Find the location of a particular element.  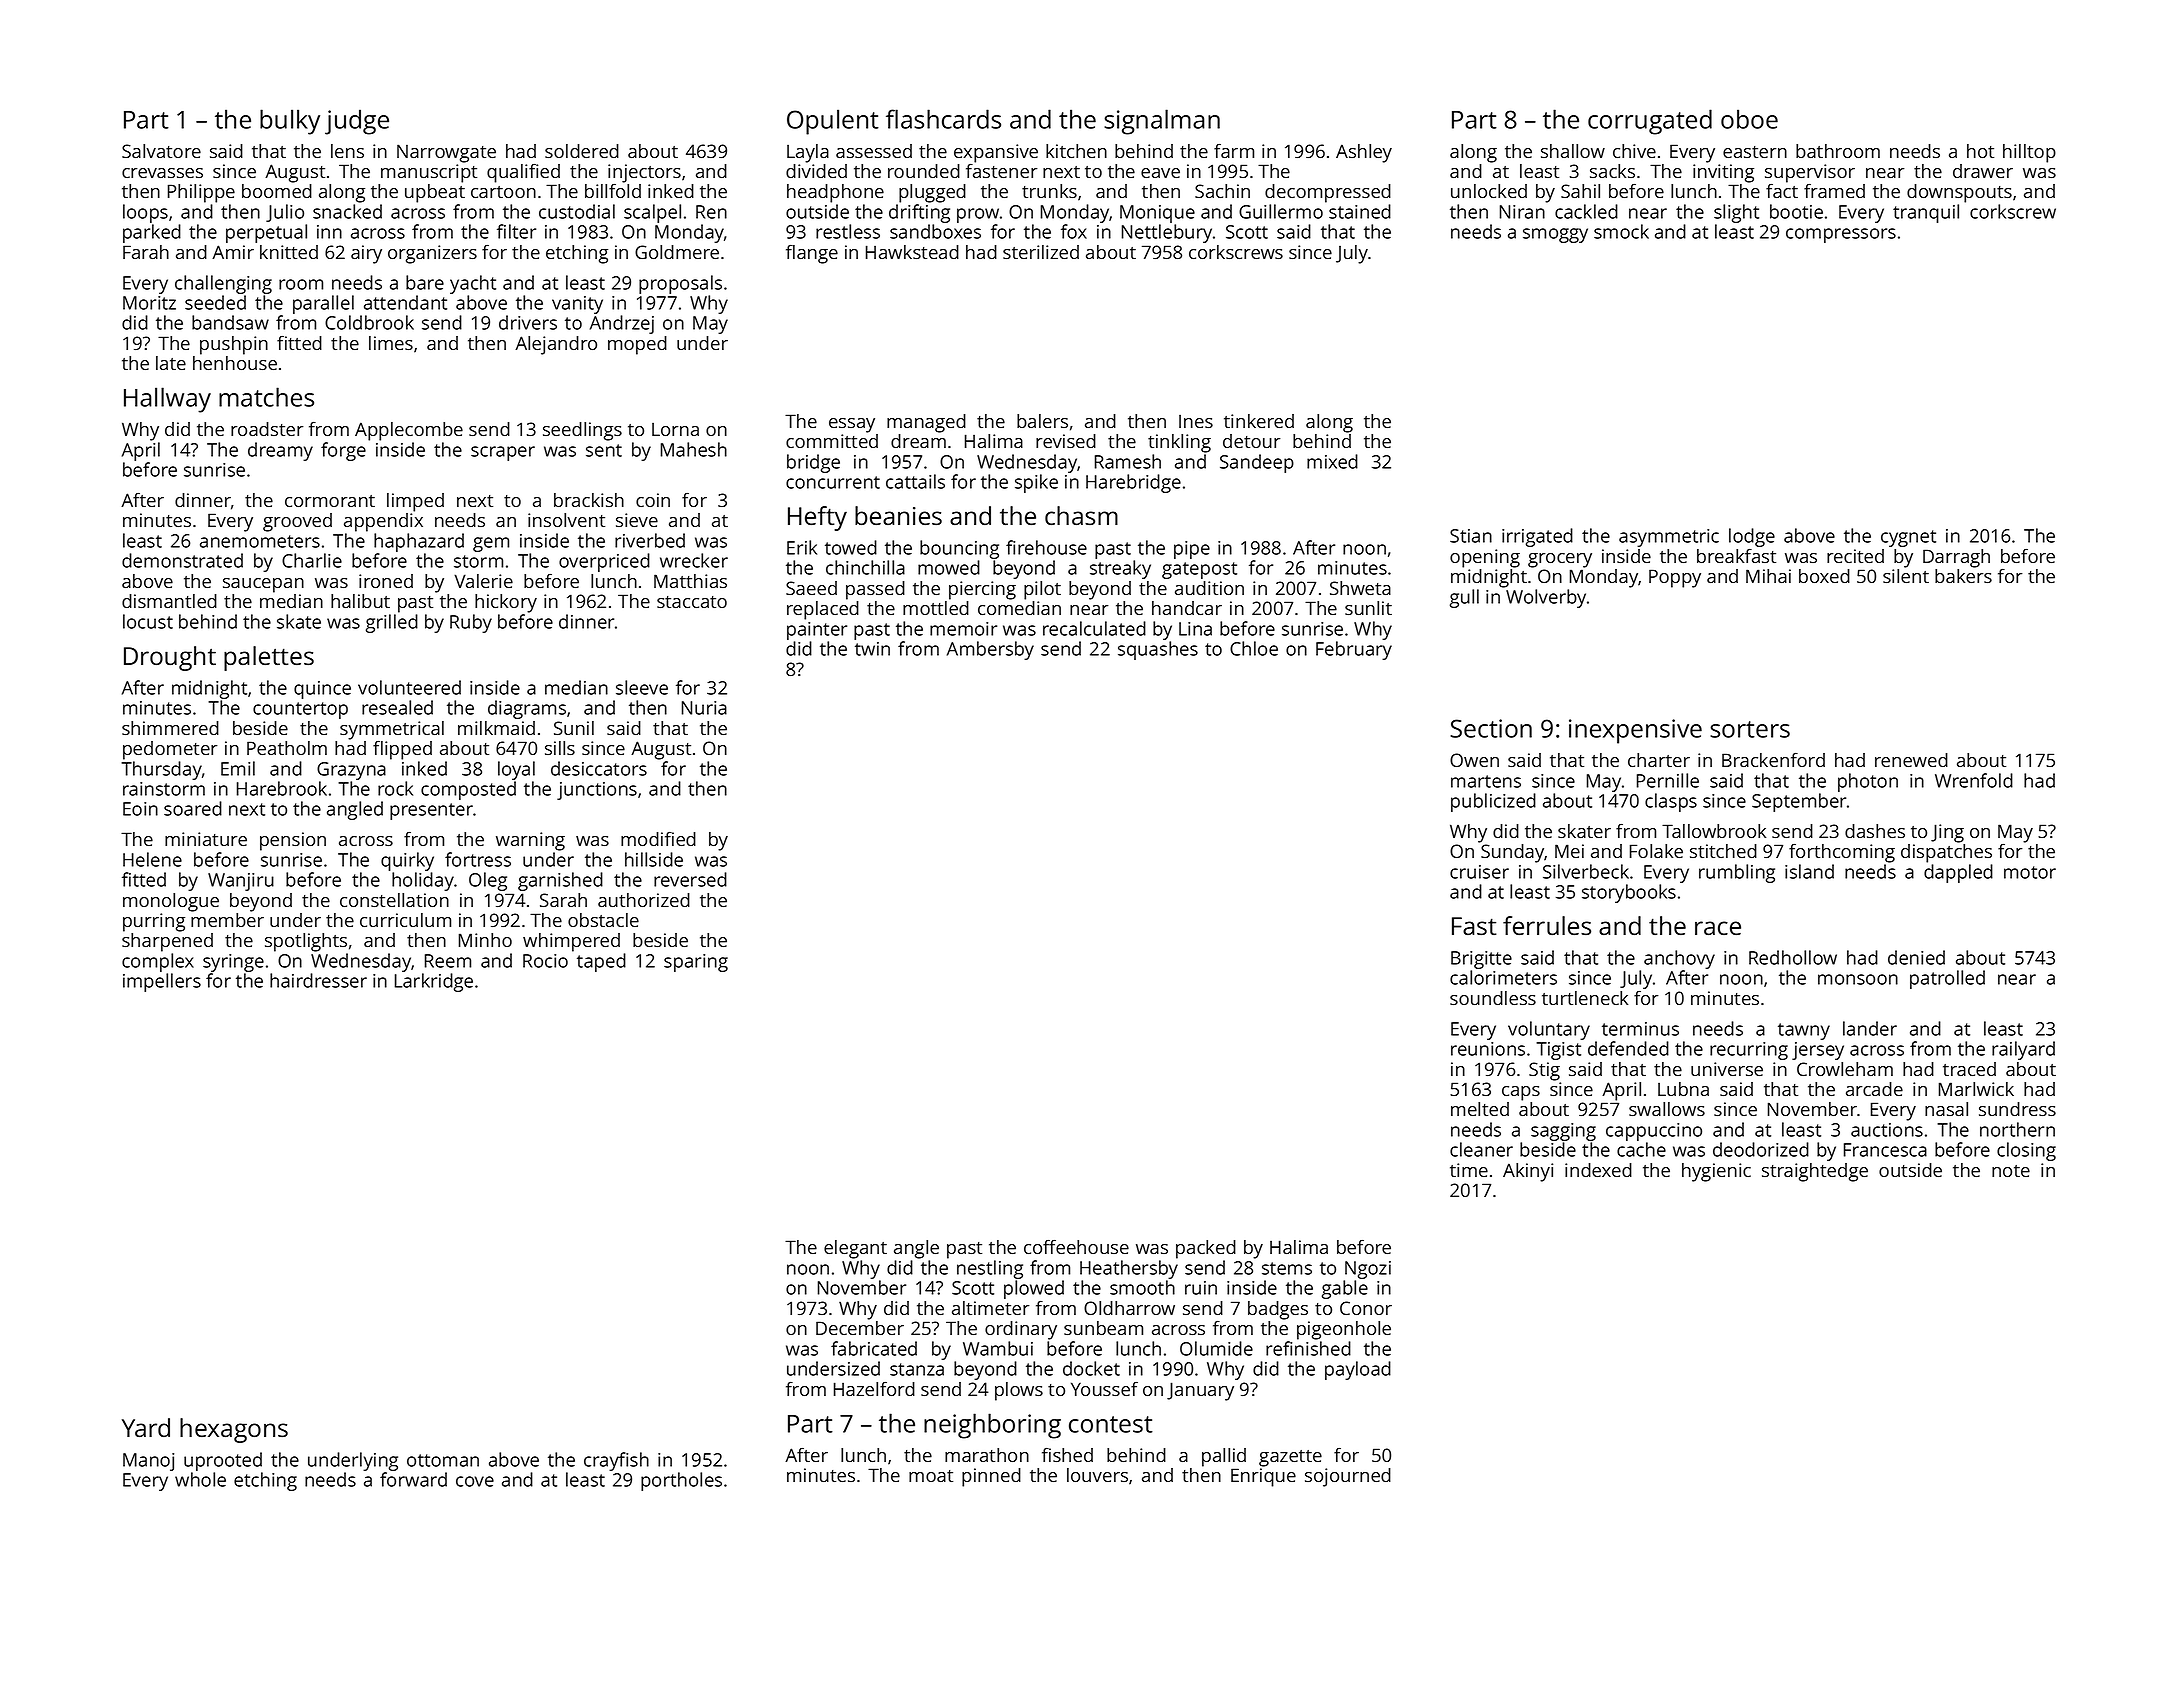

impellers is located at coordinates (162, 982).
